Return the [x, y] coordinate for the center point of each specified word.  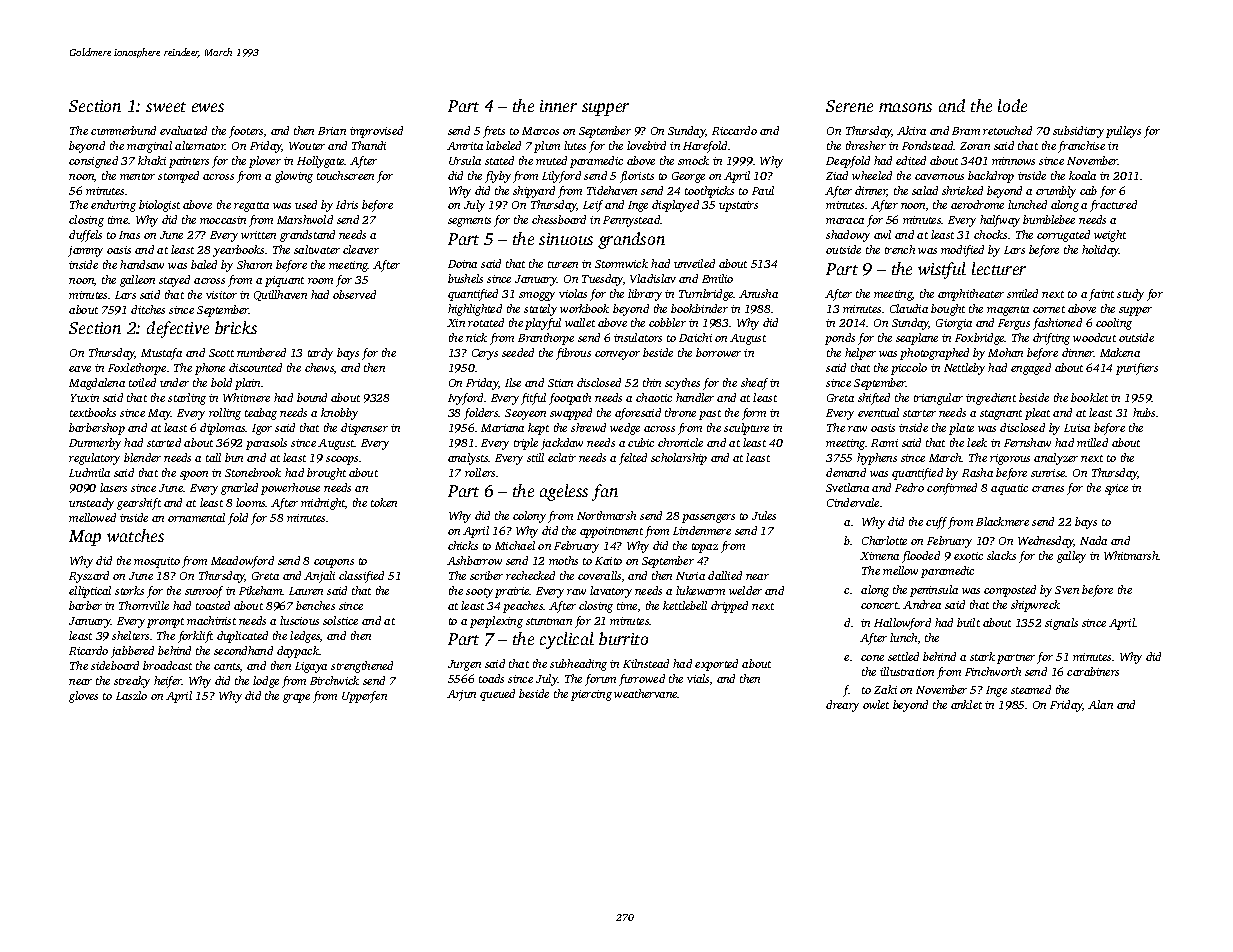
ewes [208, 107]
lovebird [646, 145]
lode [1012, 105]
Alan [1100, 704]
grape [296, 698]
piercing [591, 695]
